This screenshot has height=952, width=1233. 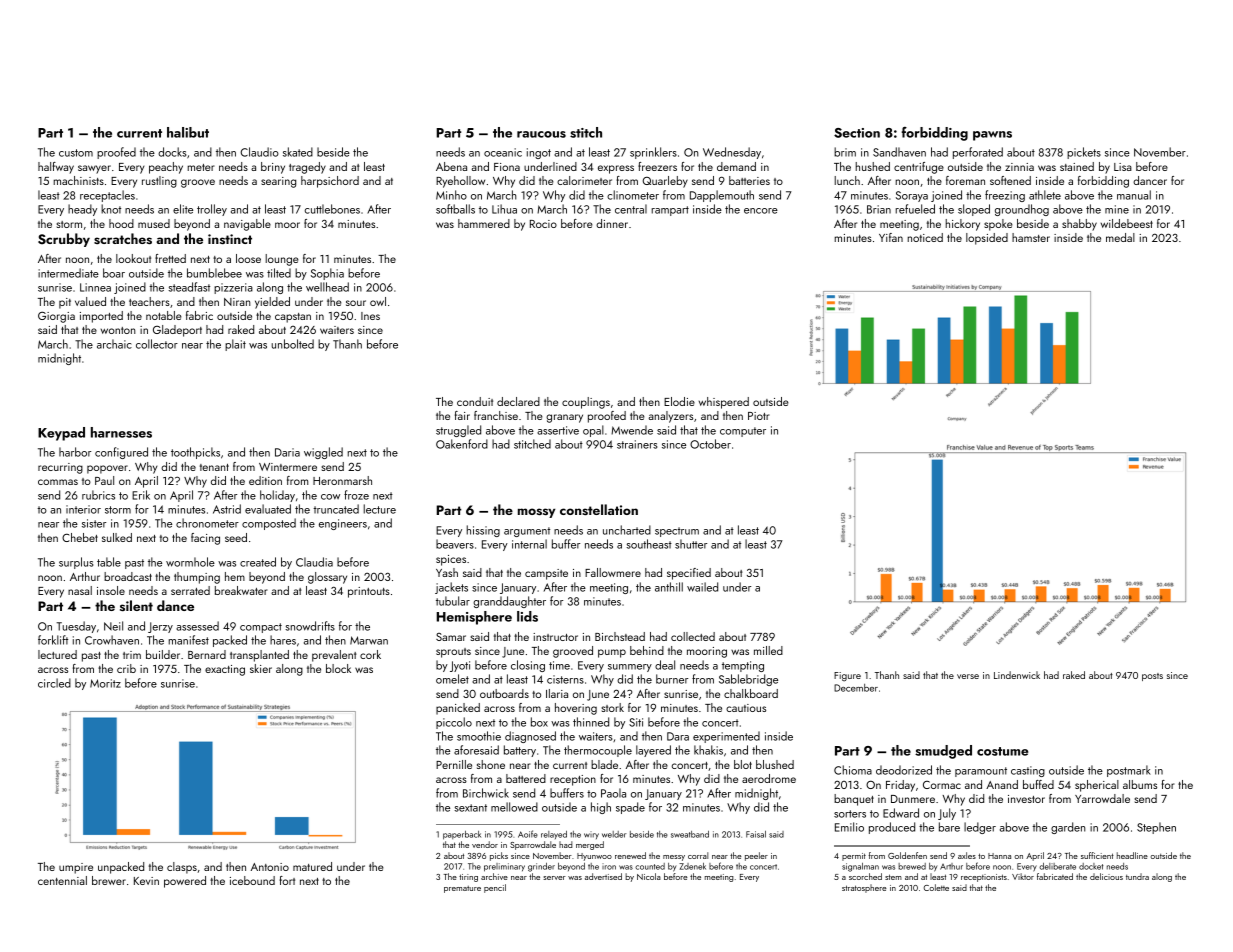 What do you see at coordinates (1137, 876) in the screenshot?
I see `tundra` at bounding box center [1137, 876].
